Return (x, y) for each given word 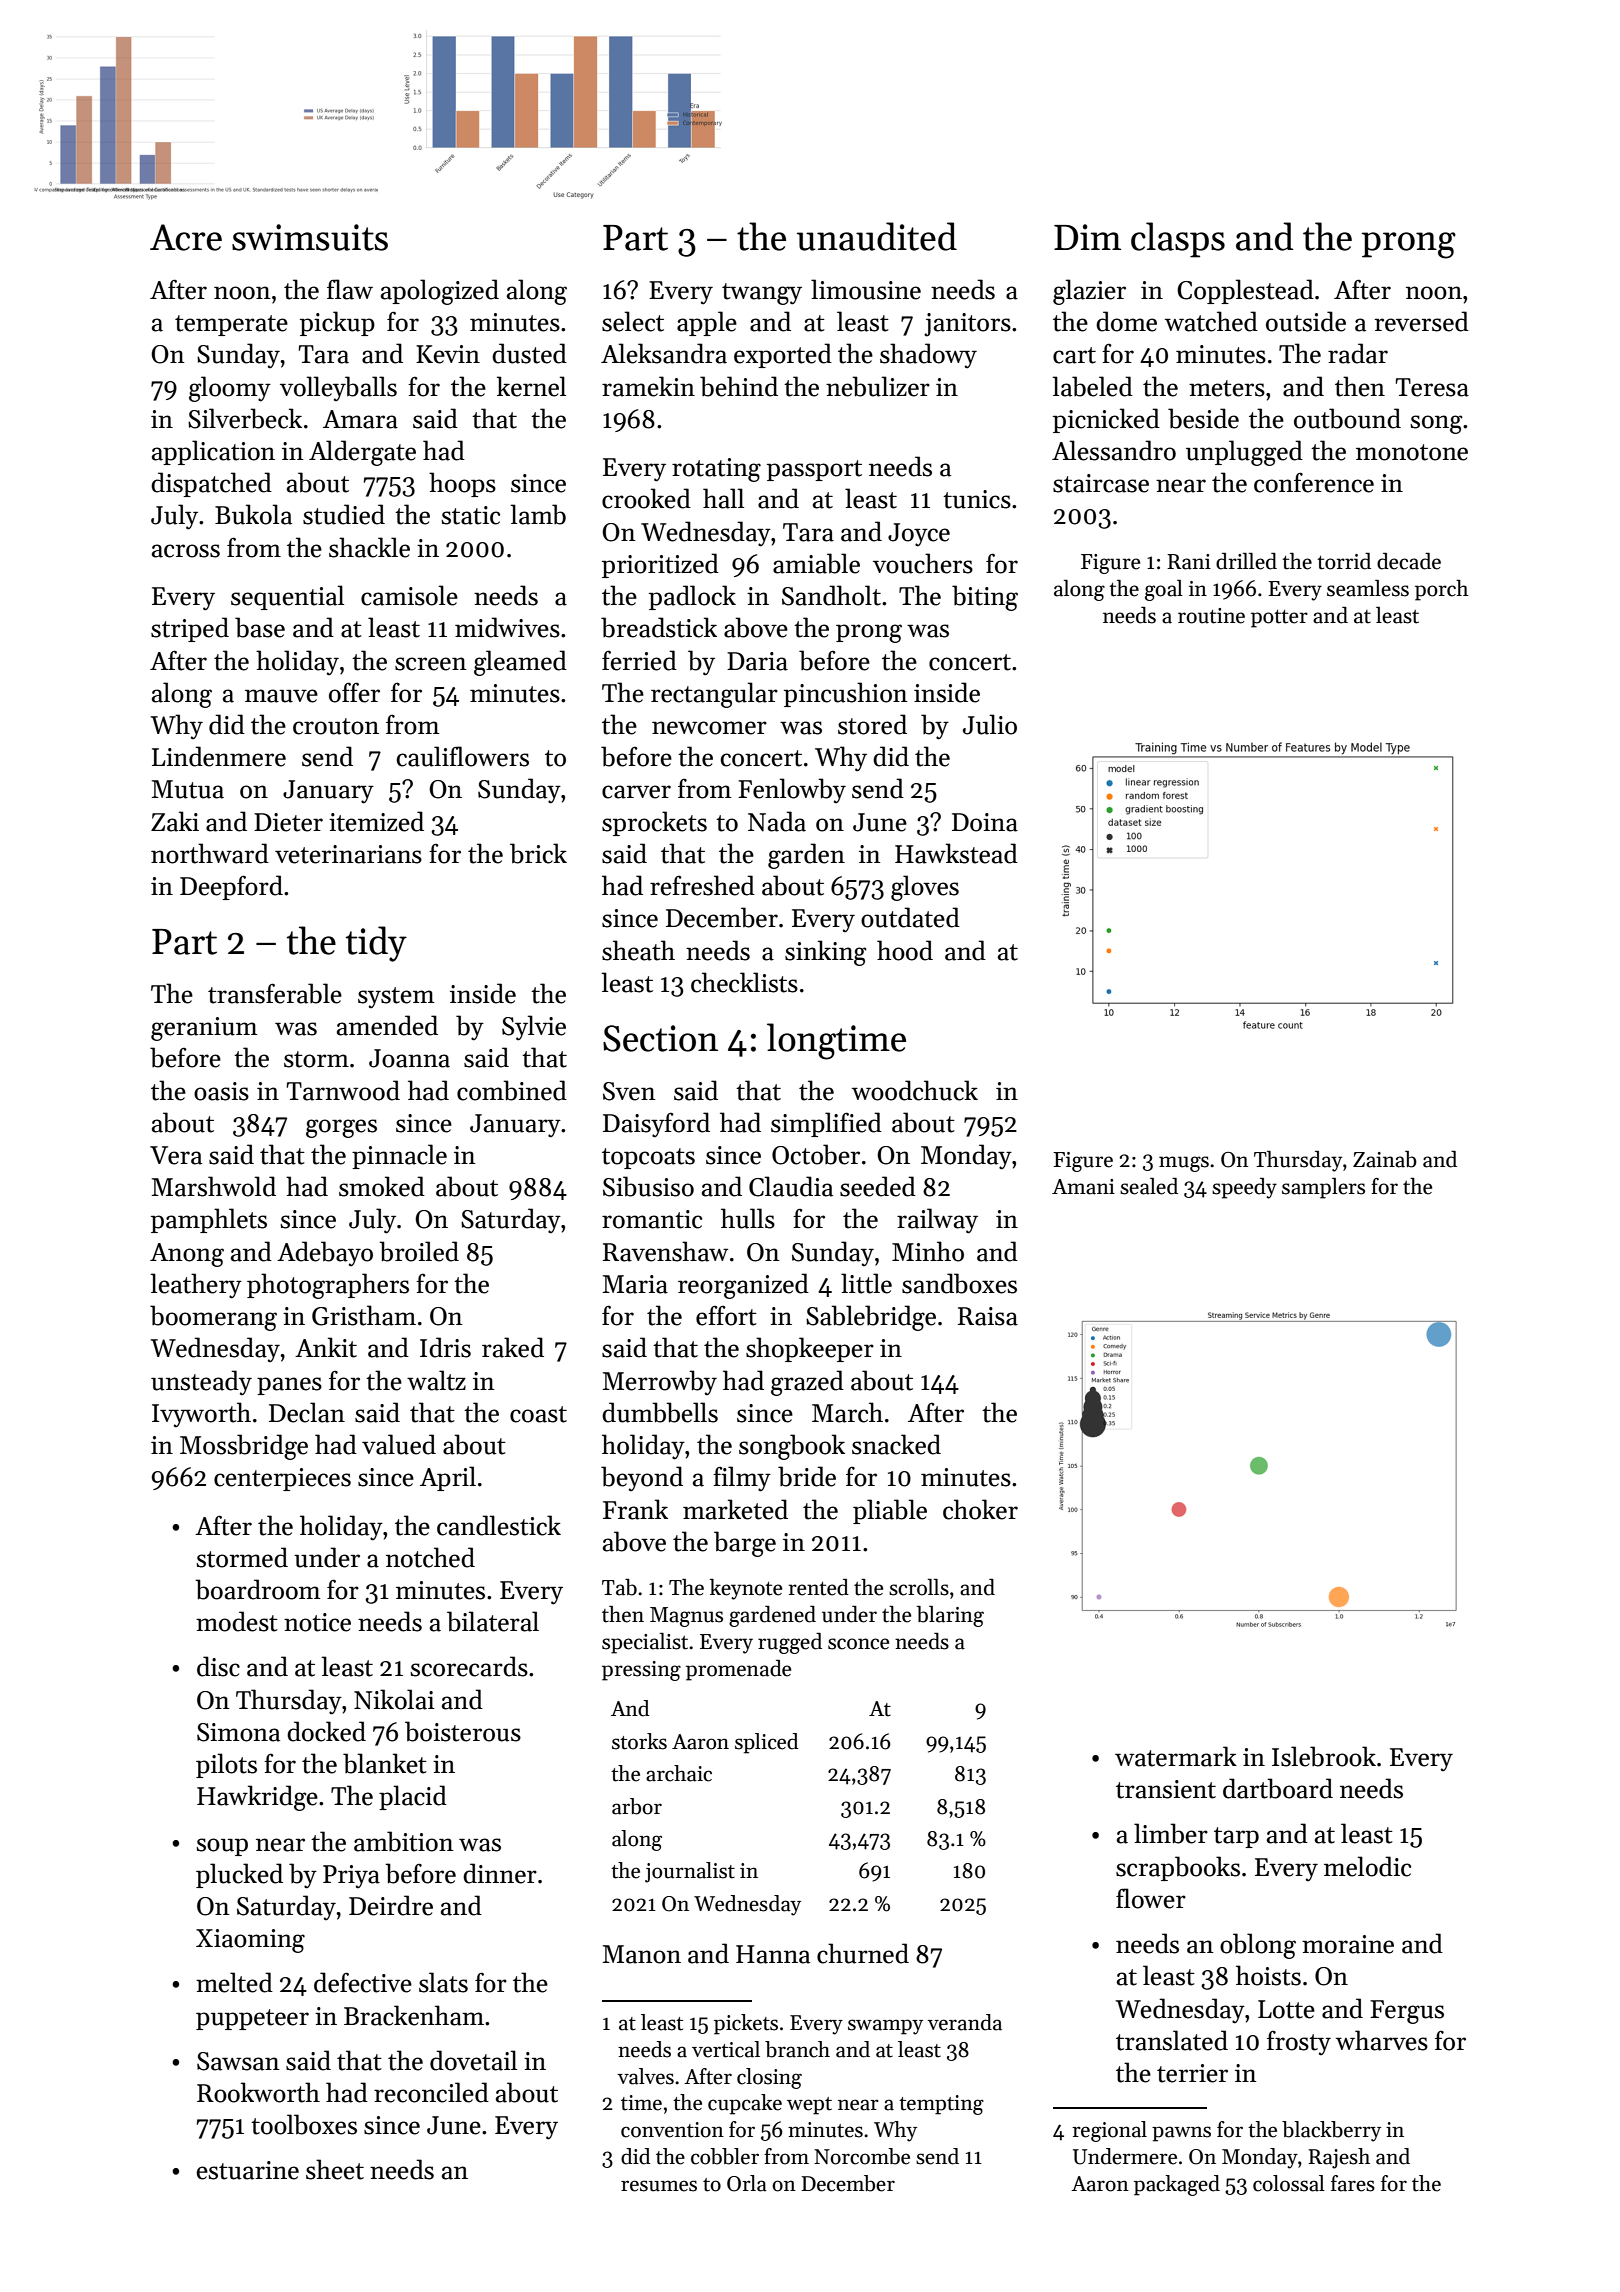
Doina (985, 822)
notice (317, 1622)
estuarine (248, 2170)
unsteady (201, 1382)
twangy (762, 294)
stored (872, 724)
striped (190, 629)
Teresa (1432, 387)
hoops (462, 484)
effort (726, 1316)
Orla (747, 2183)
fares (1353, 2183)
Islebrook (1324, 1756)
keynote (746, 1589)
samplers (1323, 1188)
